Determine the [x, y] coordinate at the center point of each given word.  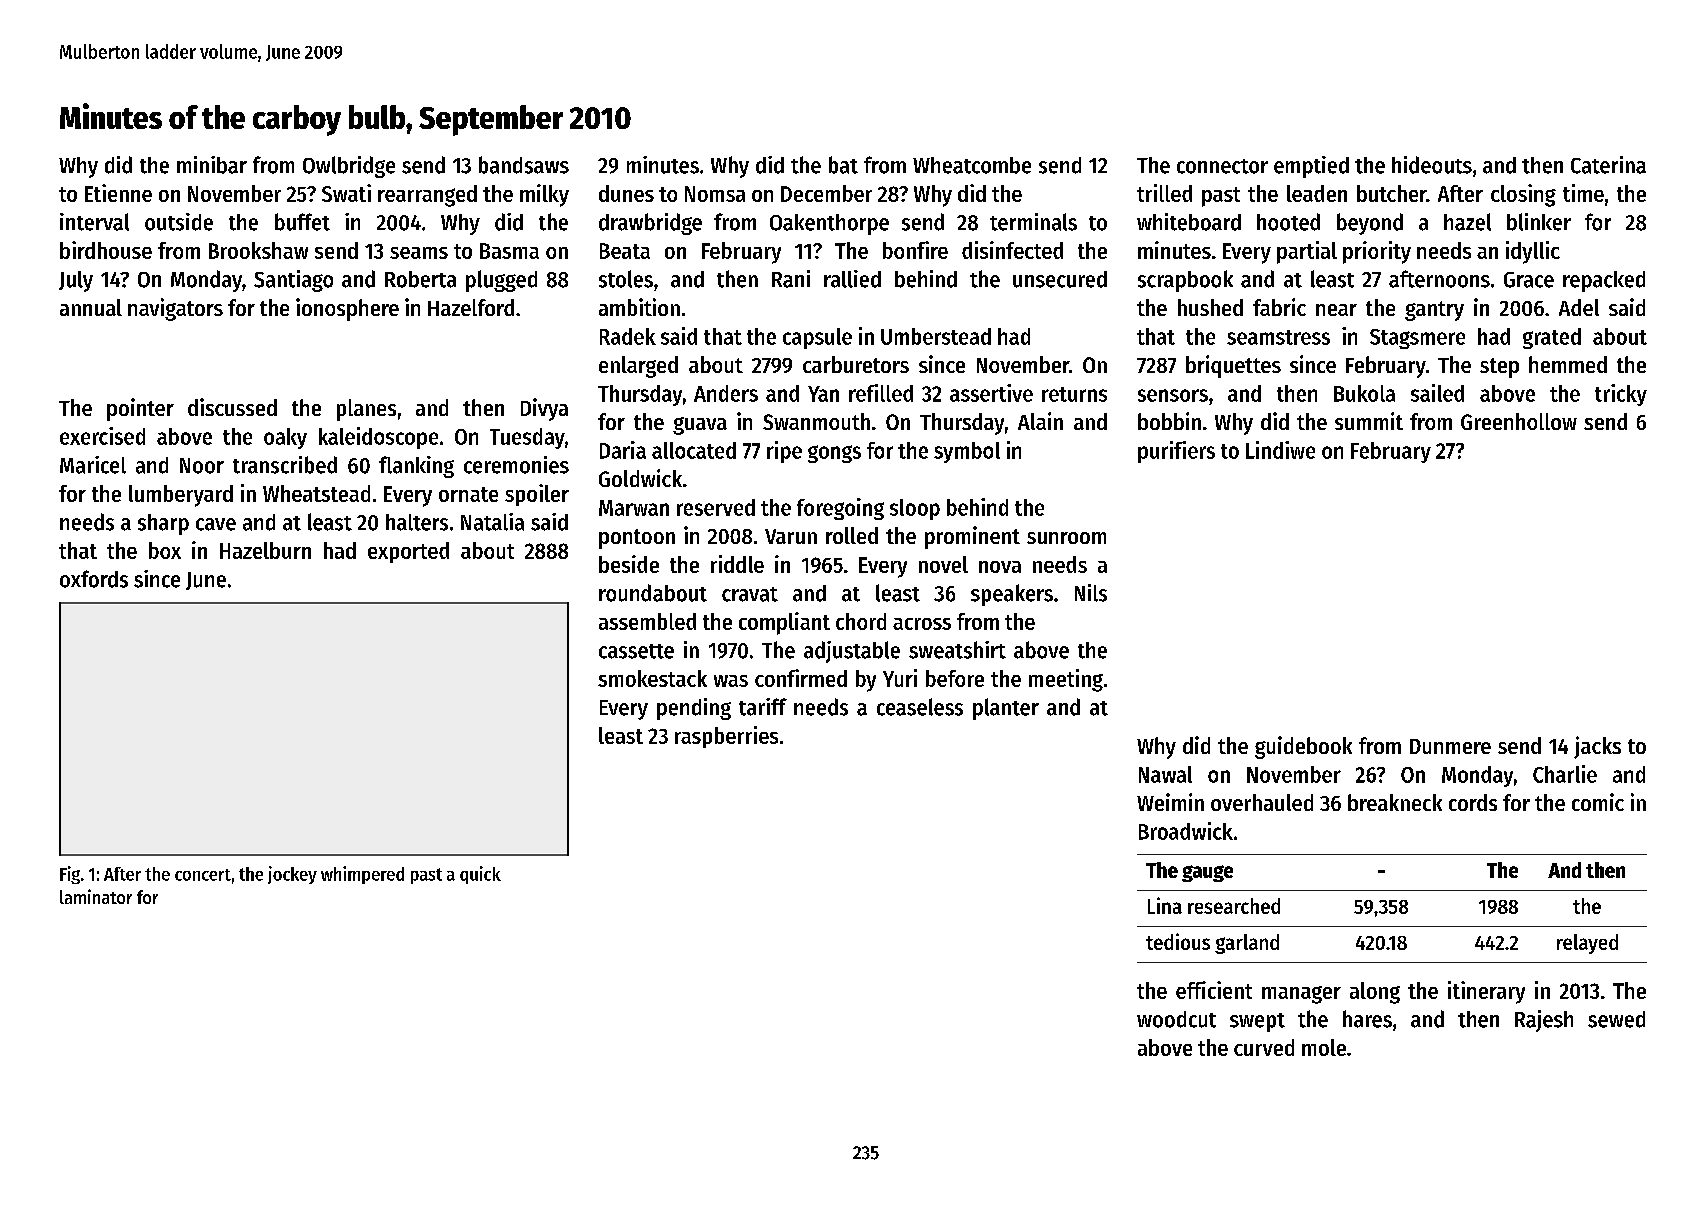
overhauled [1262, 802]
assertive [991, 393]
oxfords [94, 579]
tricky [1621, 395]
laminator [96, 896]
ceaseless [920, 707]
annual [91, 307]
